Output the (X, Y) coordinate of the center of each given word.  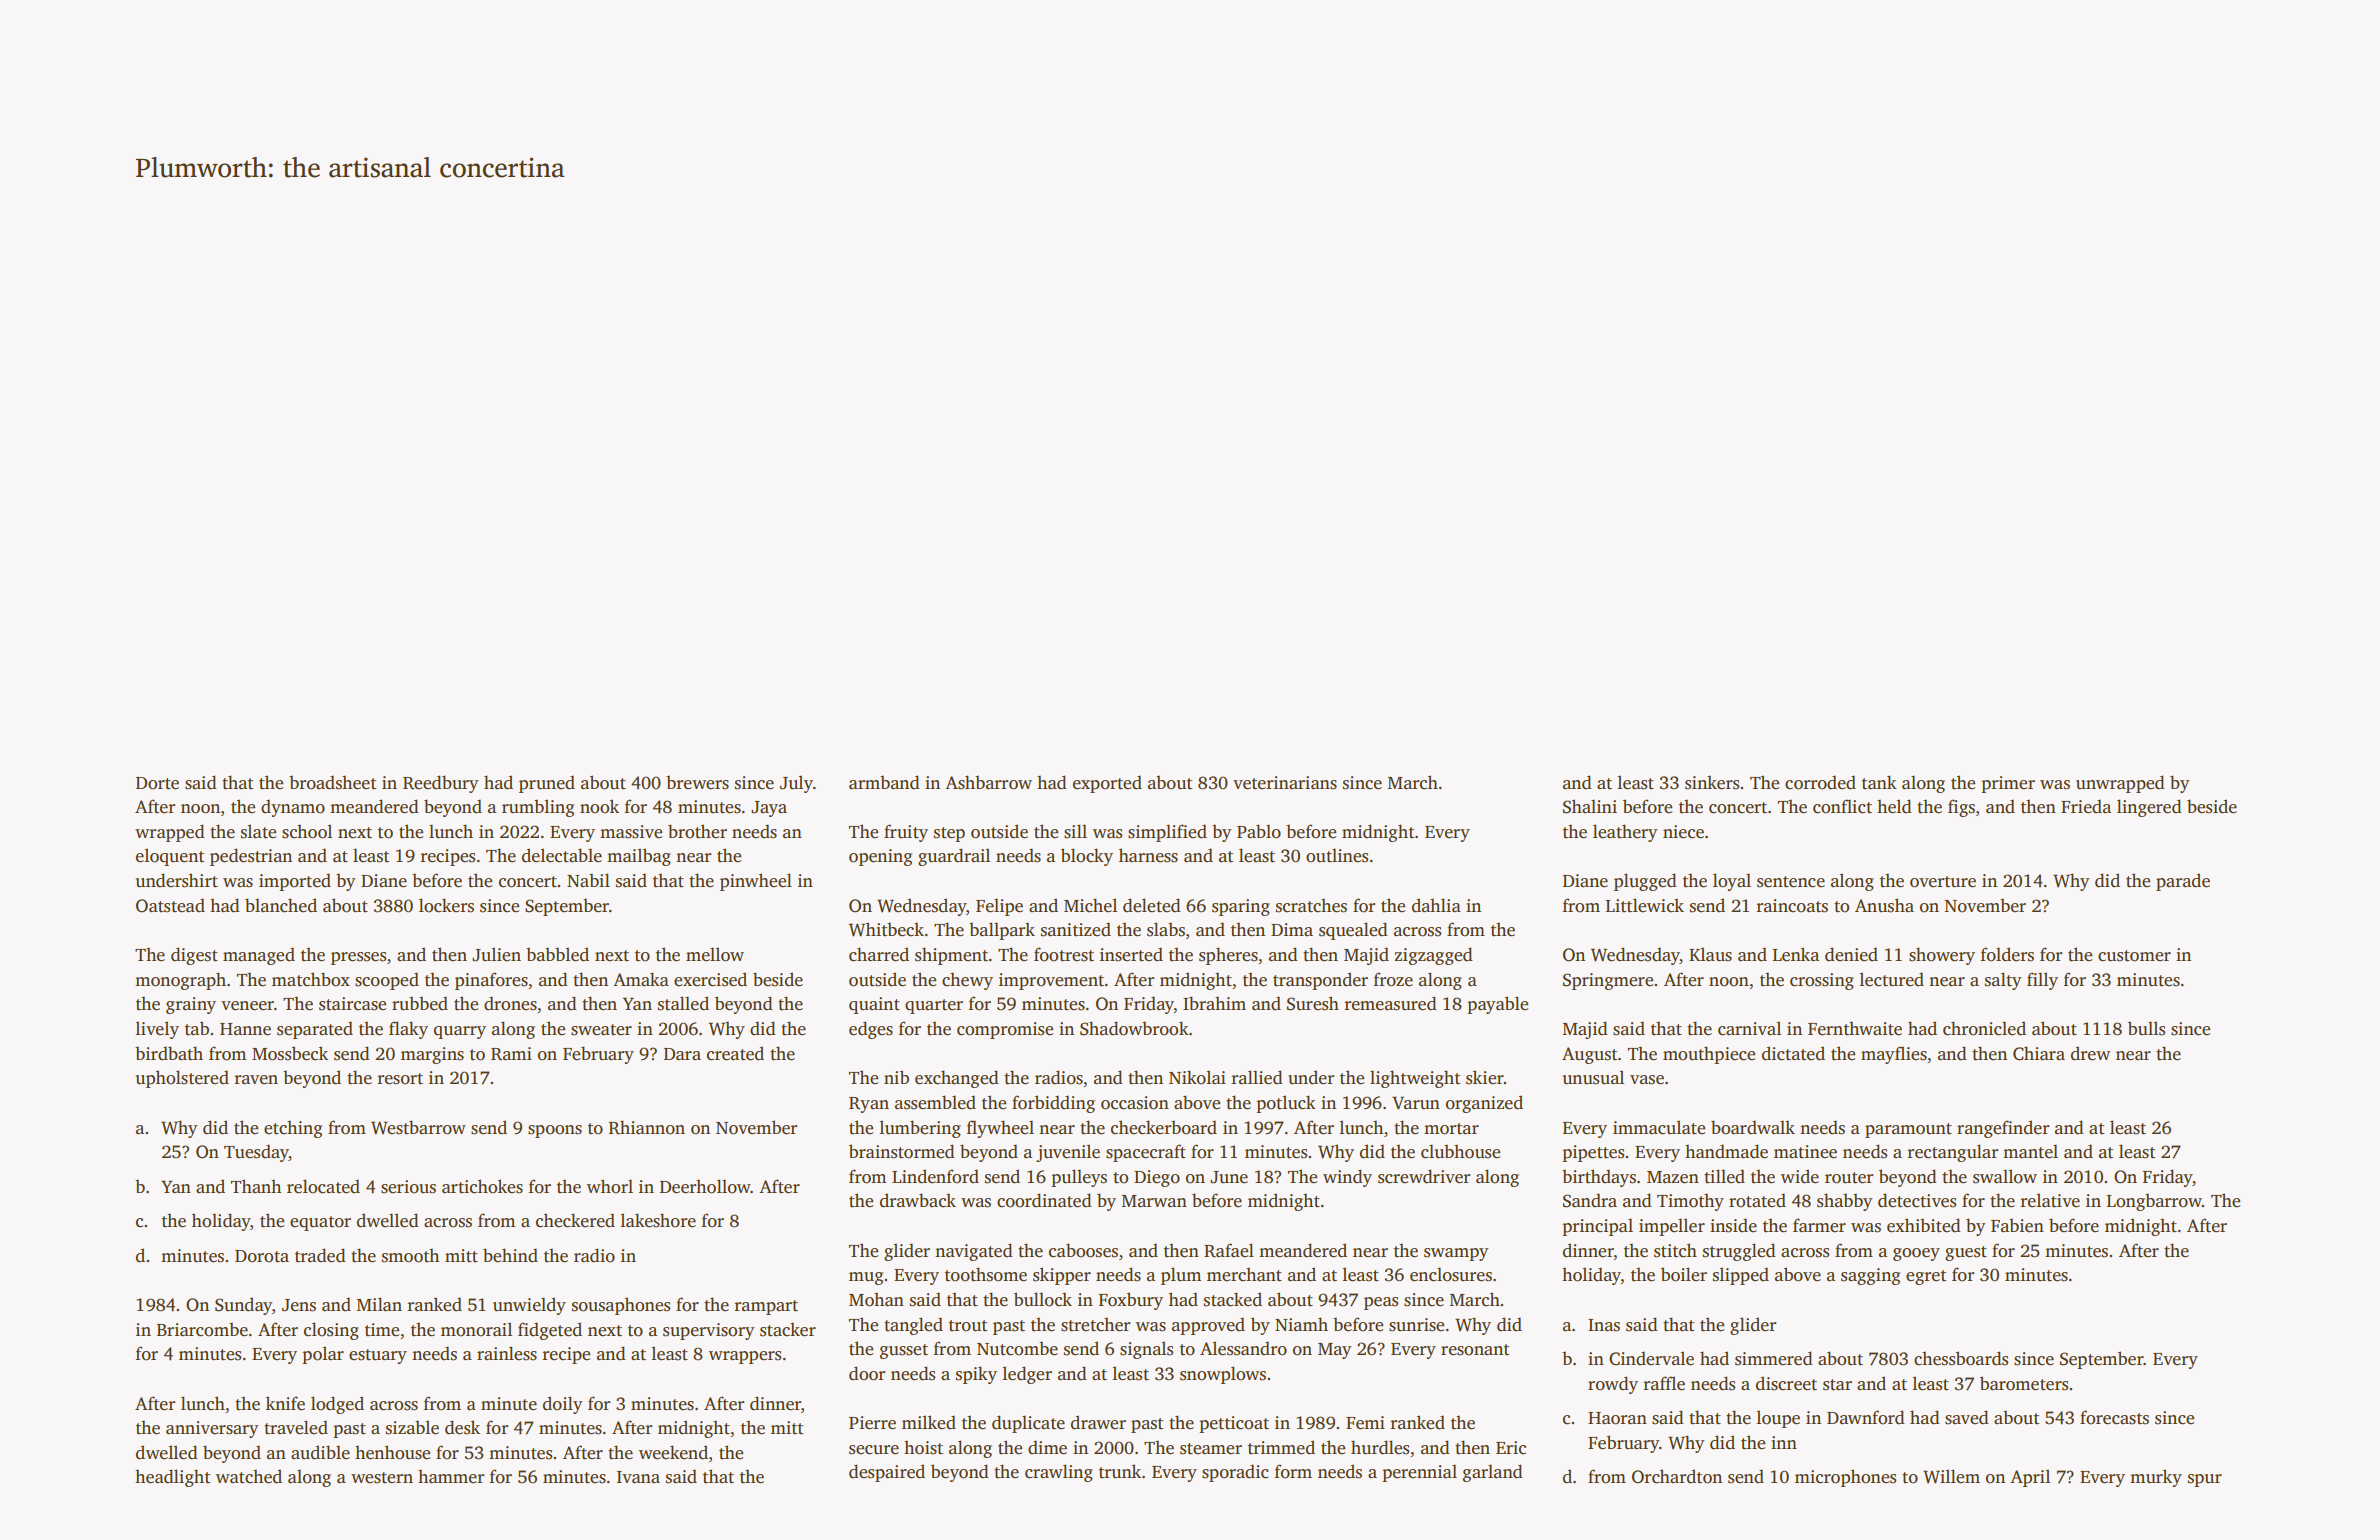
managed (259, 956)
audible (320, 1452)
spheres (1228, 956)
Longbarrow (2154, 1202)
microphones (1845, 1478)
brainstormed (902, 1151)
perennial (1419, 1473)
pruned (547, 784)
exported (1107, 784)
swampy (1456, 1254)
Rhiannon (647, 1127)
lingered (2149, 808)
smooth (410, 1255)
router (1849, 1178)
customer (2134, 956)
